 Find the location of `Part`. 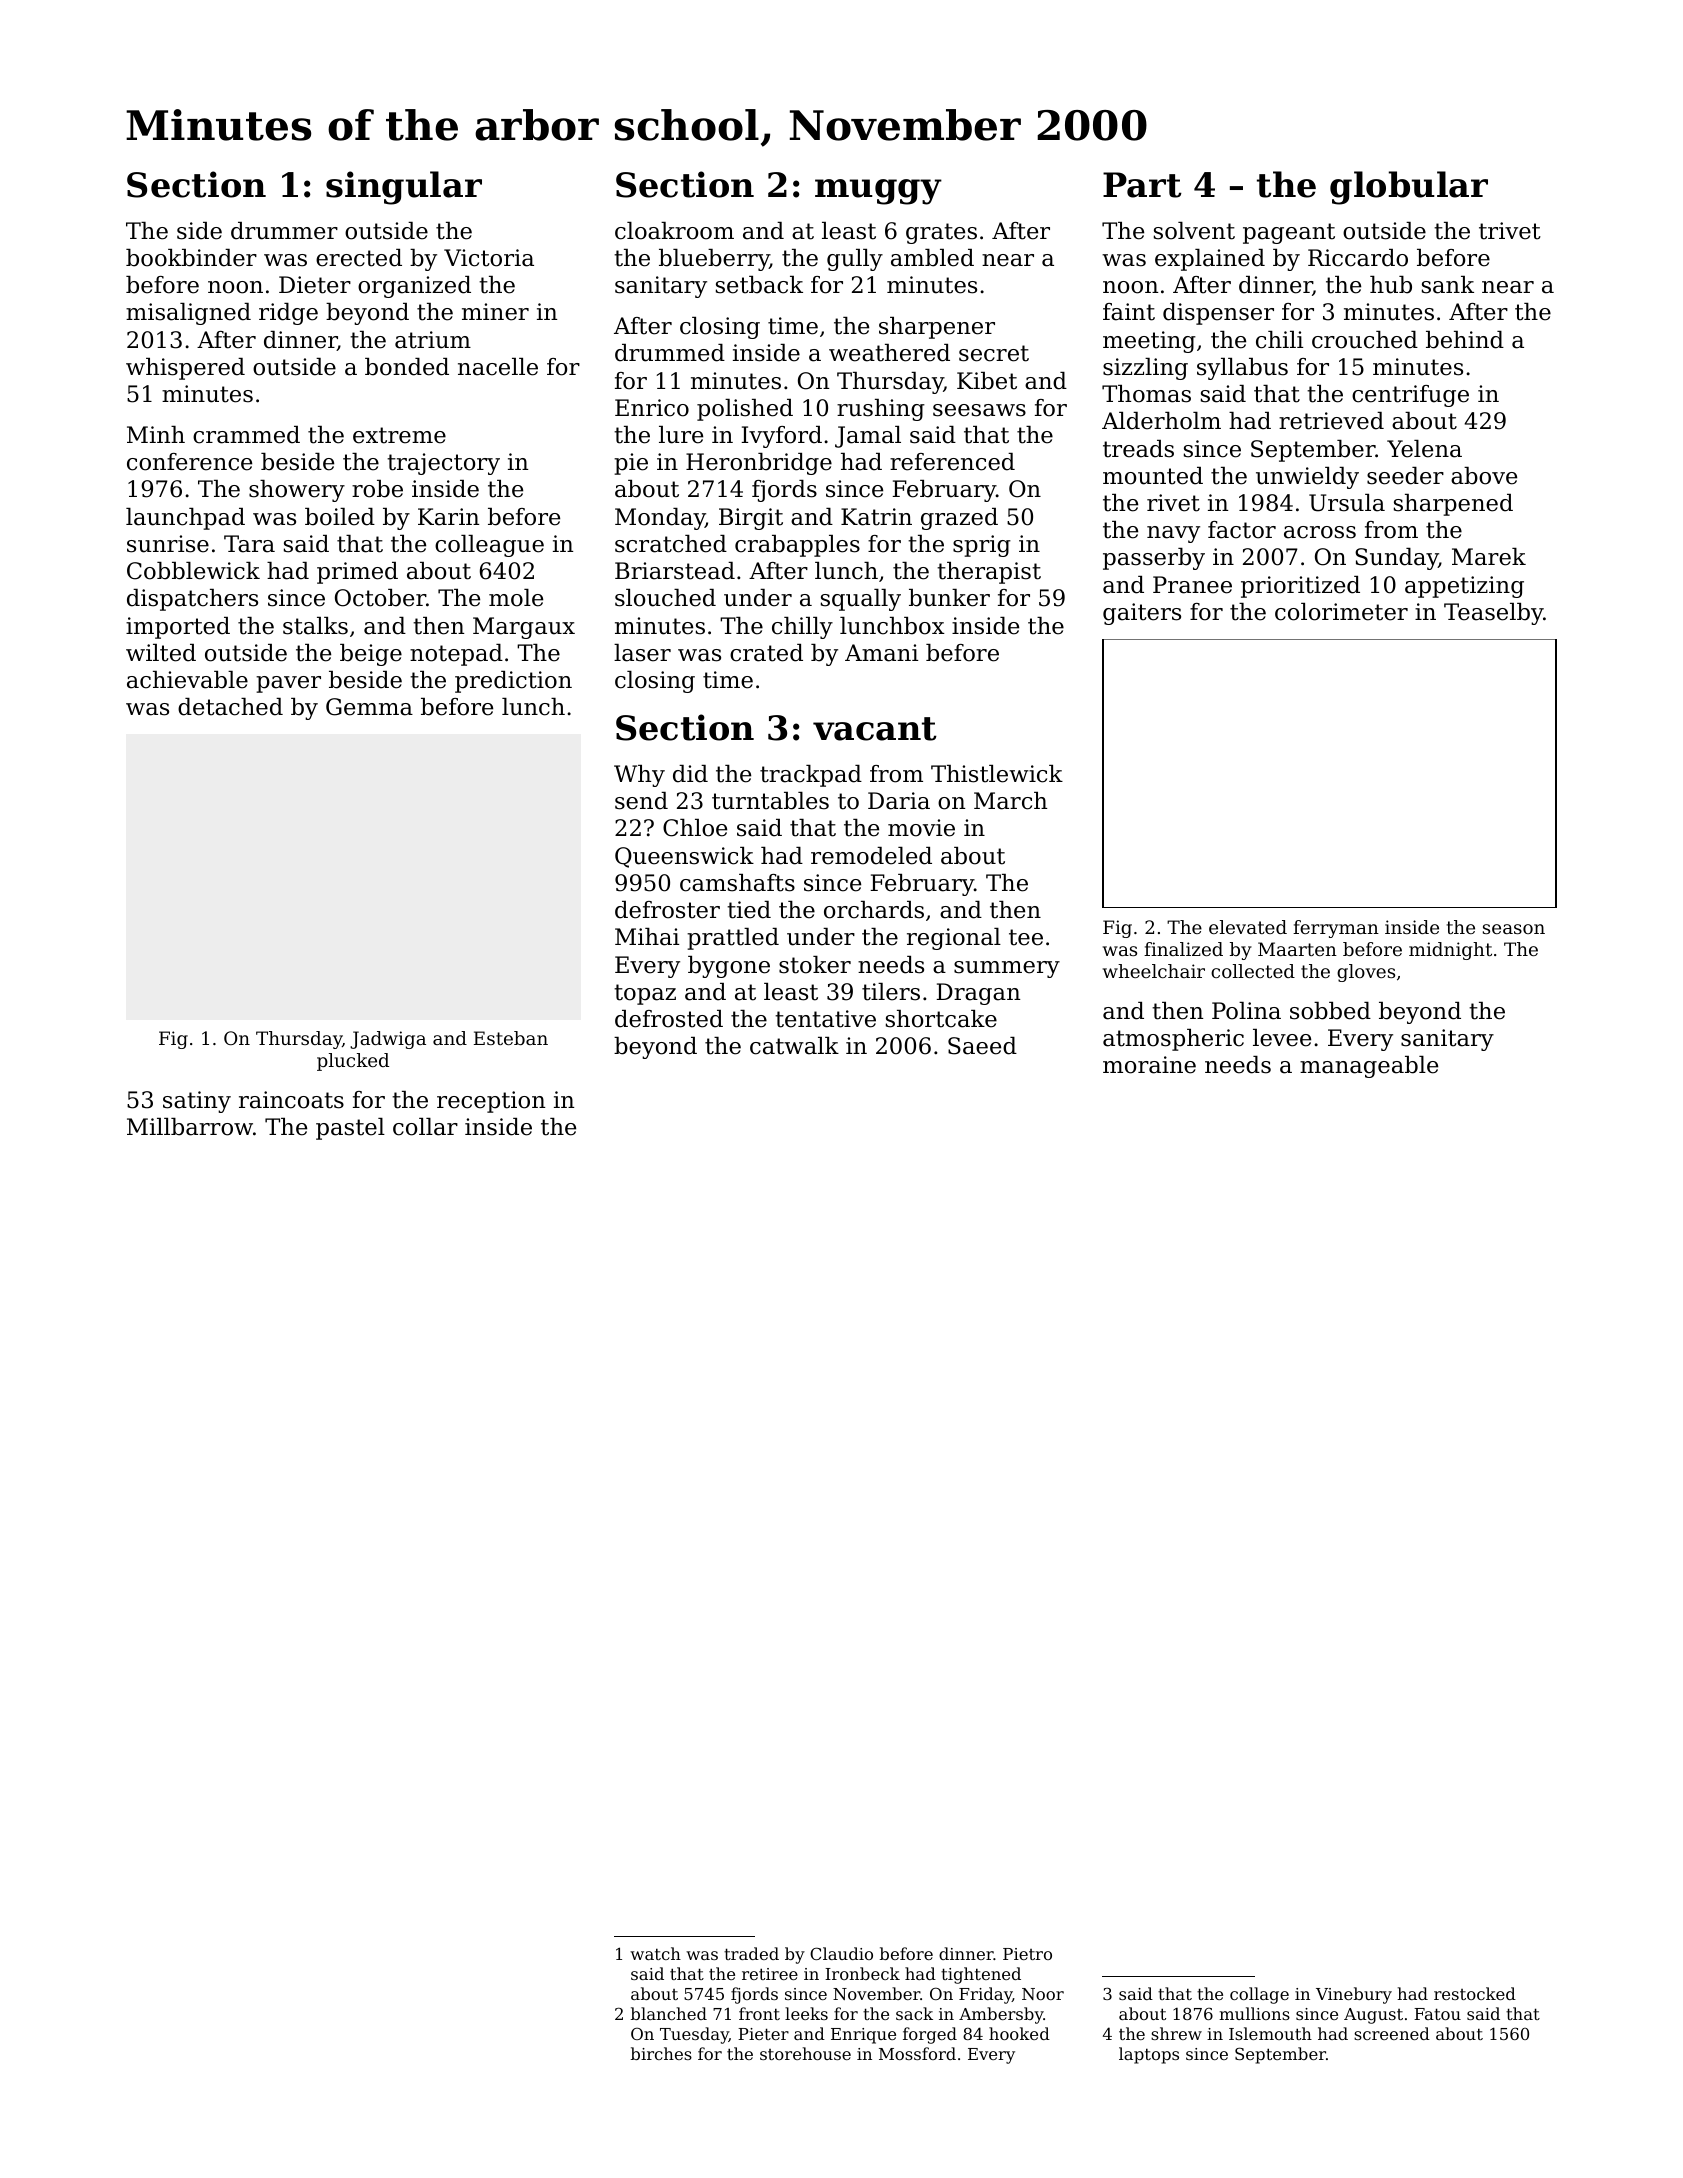

Part is located at coordinates (1142, 185).
